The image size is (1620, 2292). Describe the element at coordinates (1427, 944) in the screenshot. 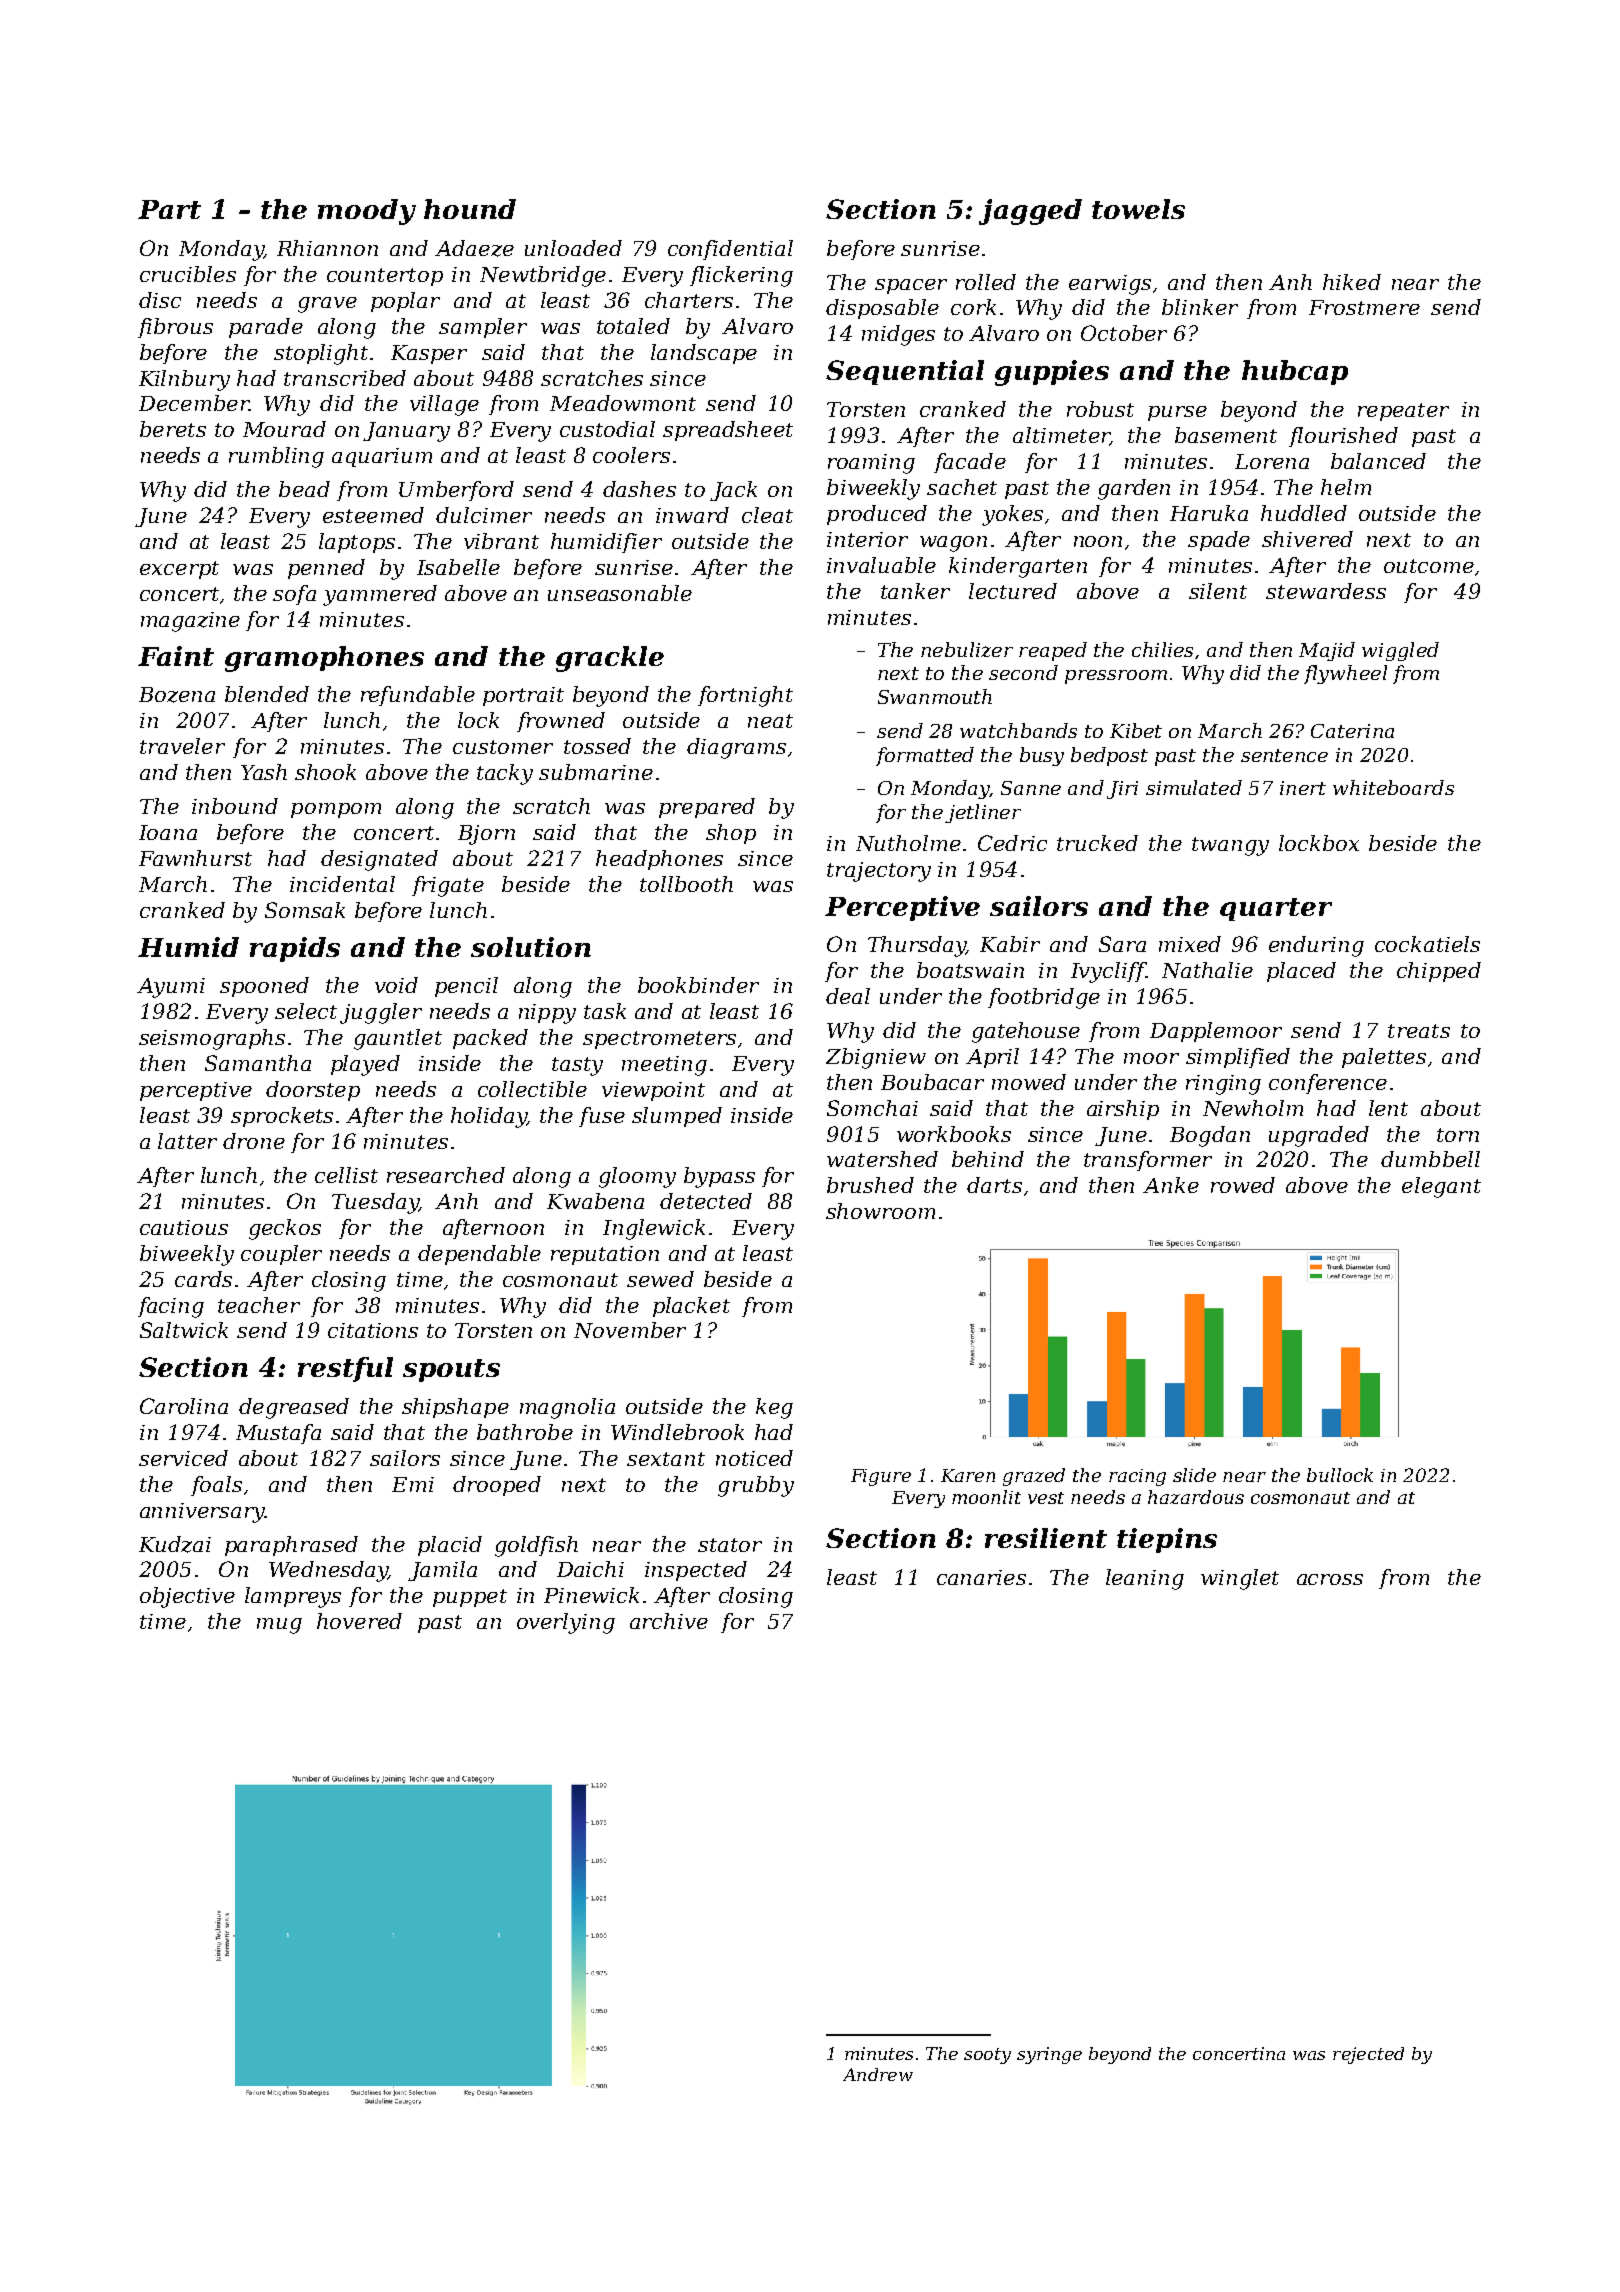

I see `cockatiels` at that location.
